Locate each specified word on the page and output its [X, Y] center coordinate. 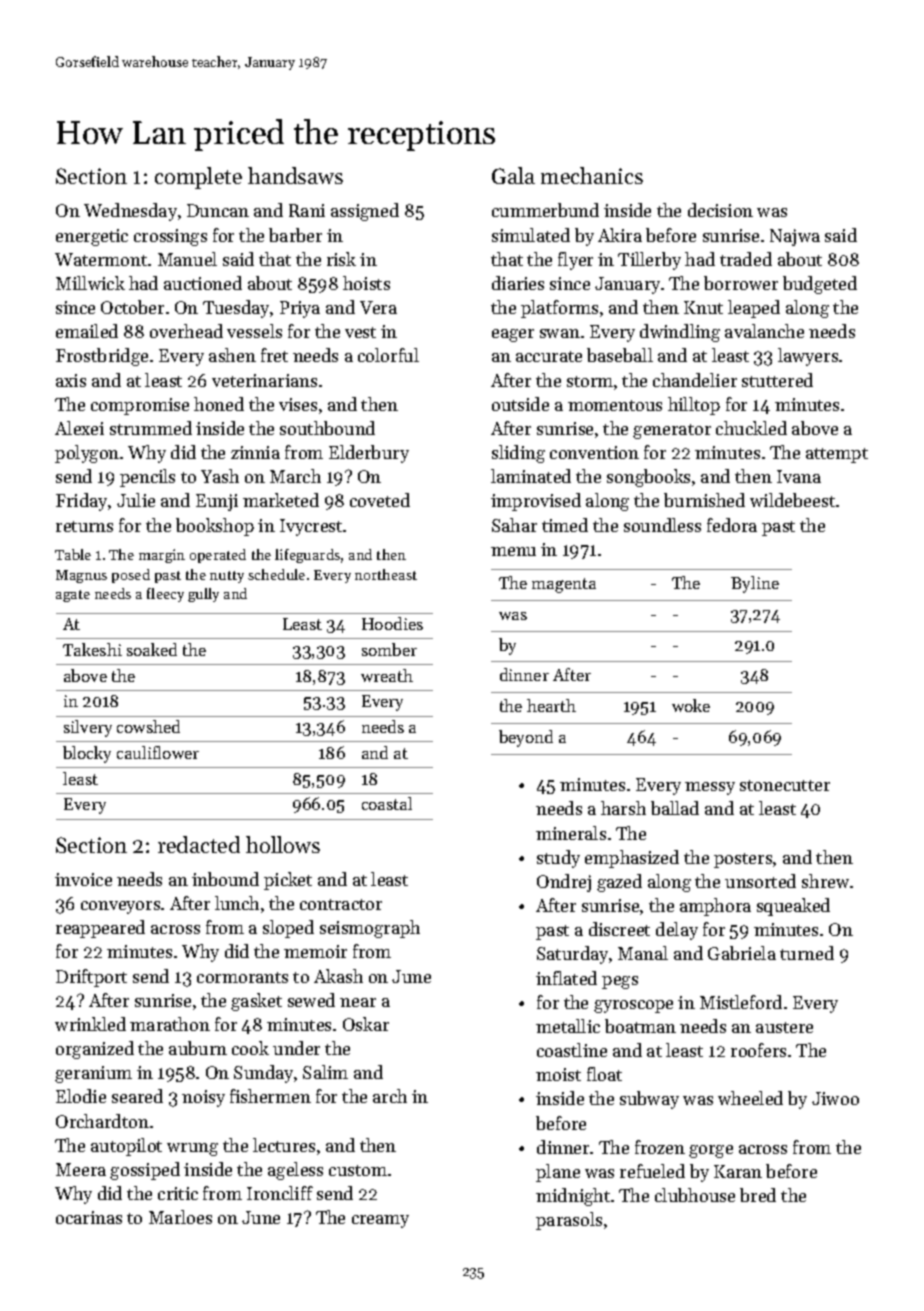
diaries [518, 283]
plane [558, 1173]
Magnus [81, 576]
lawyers [808, 357]
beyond [526, 738]
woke [691, 705]
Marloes [180, 1217]
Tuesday [237, 309]
